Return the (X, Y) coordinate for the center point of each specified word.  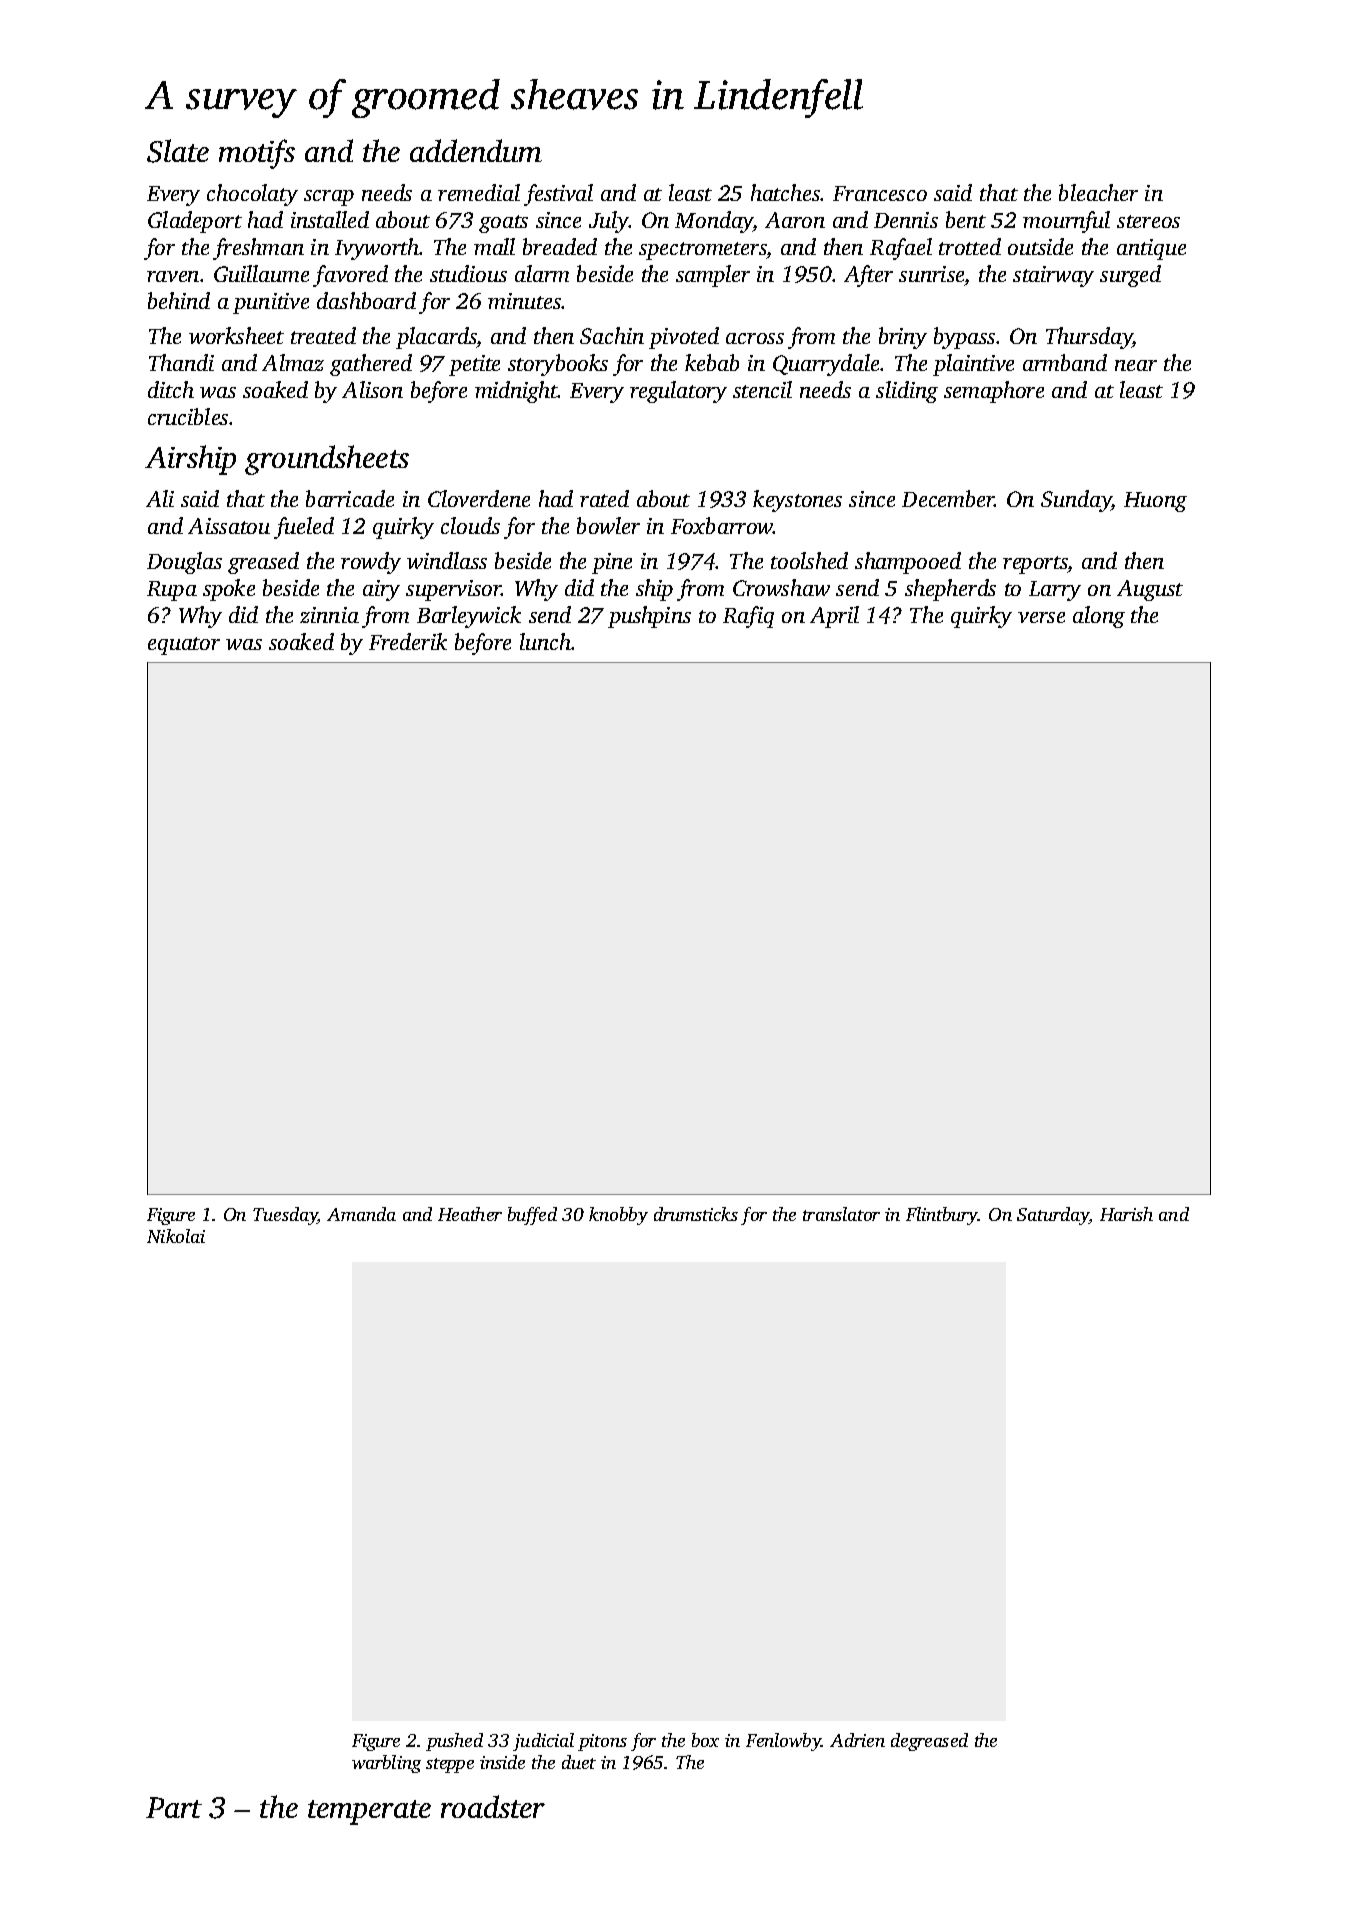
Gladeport (195, 222)
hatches (786, 192)
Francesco (880, 193)
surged (1130, 276)
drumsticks (696, 1214)
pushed (454, 1742)
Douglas (184, 563)
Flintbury (942, 1216)
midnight (516, 392)
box (705, 1740)
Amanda (361, 1214)
